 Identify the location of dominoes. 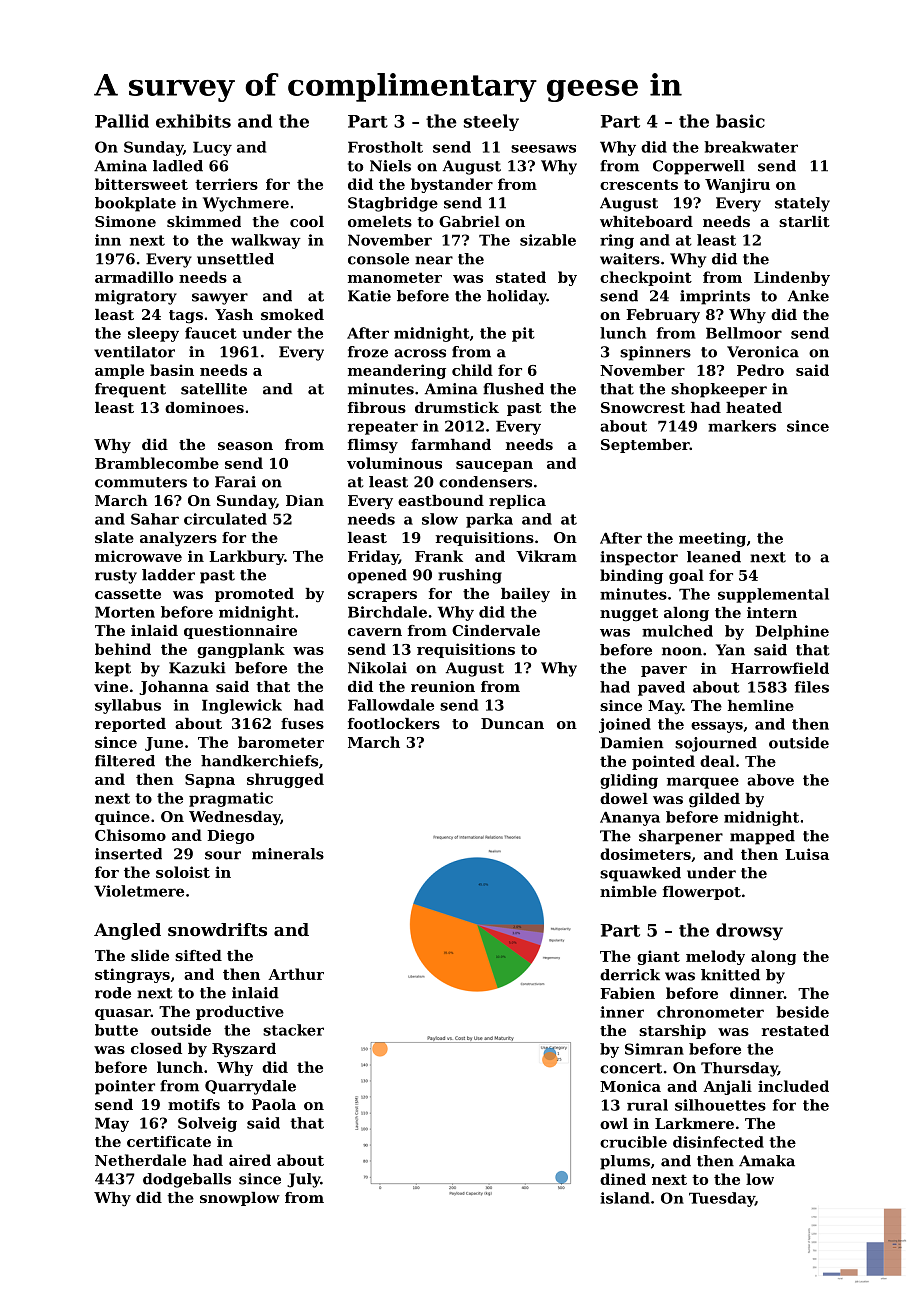
(204, 407).
